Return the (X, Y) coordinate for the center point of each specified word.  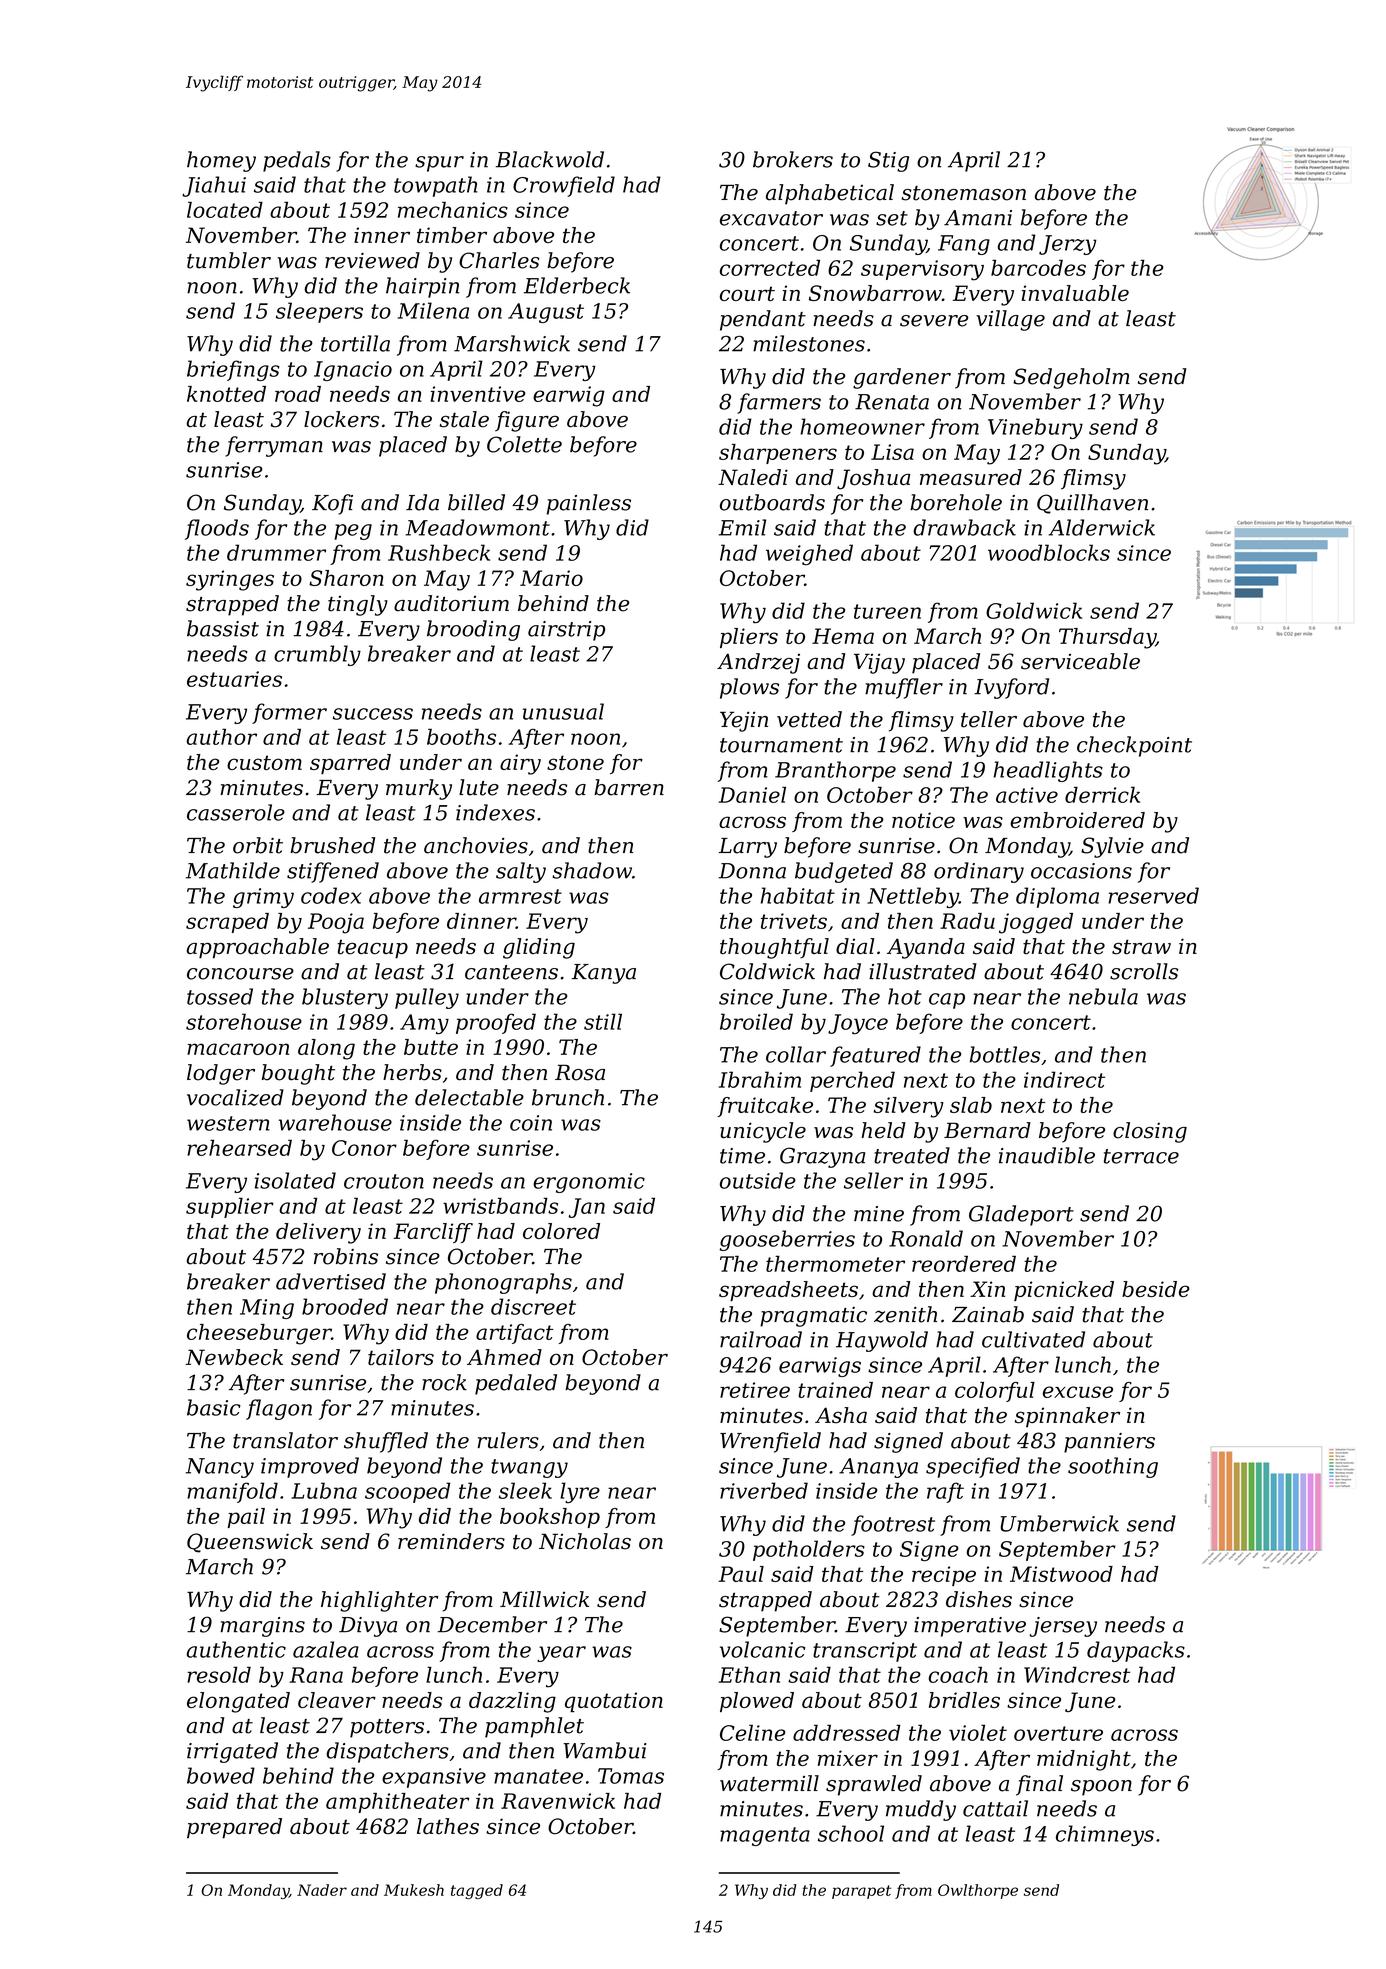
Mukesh (414, 1890)
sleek (525, 1490)
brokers (793, 159)
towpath (435, 186)
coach (958, 1674)
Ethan (749, 1674)
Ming (267, 1309)
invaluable (1075, 293)
